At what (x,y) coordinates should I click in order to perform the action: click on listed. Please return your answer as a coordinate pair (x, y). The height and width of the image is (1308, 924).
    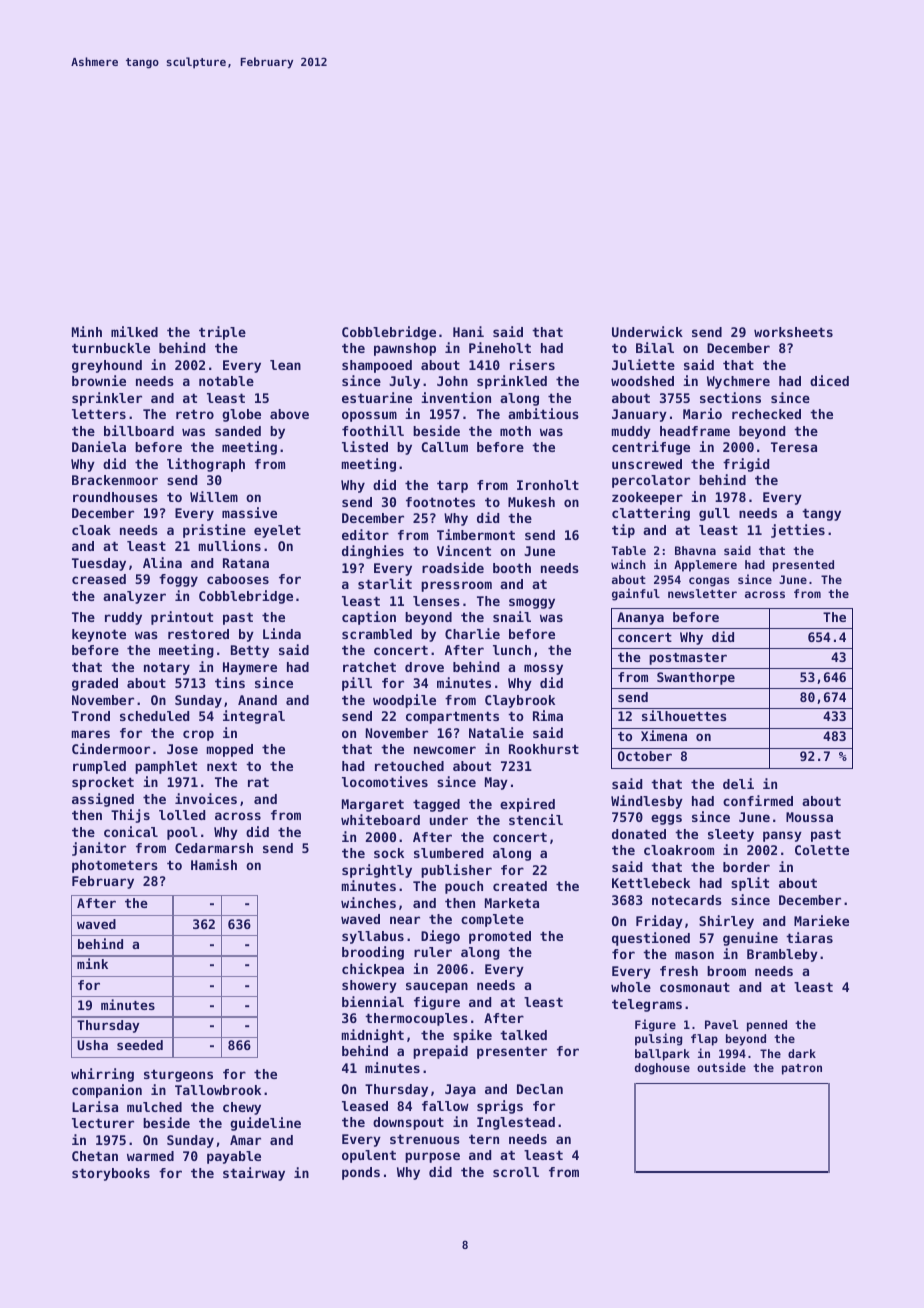
    Looking at the image, I should click on (365, 446).
